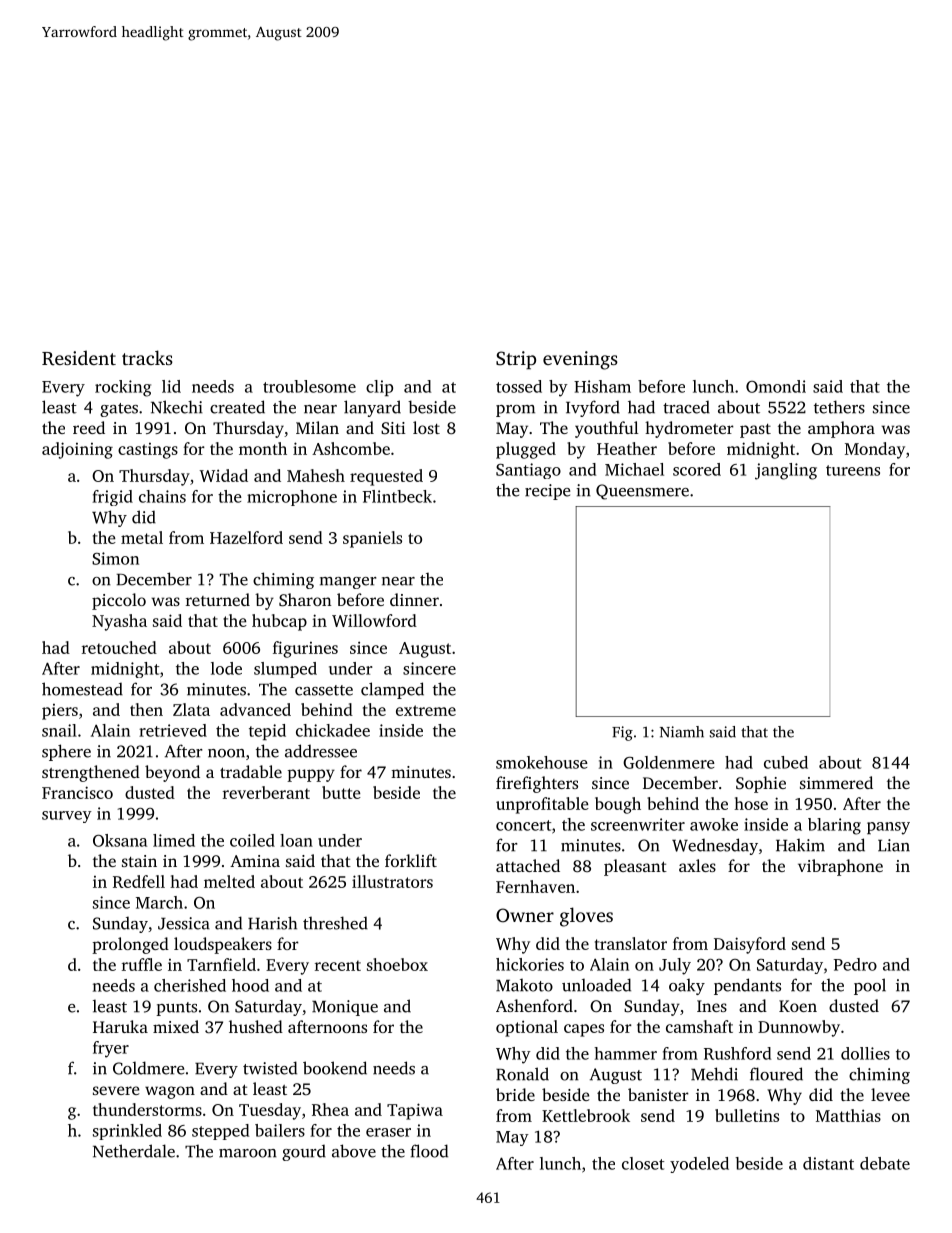  What do you see at coordinates (669, 762) in the screenshot?
I see `Goldenmere` at bounding box center [669, 762].
